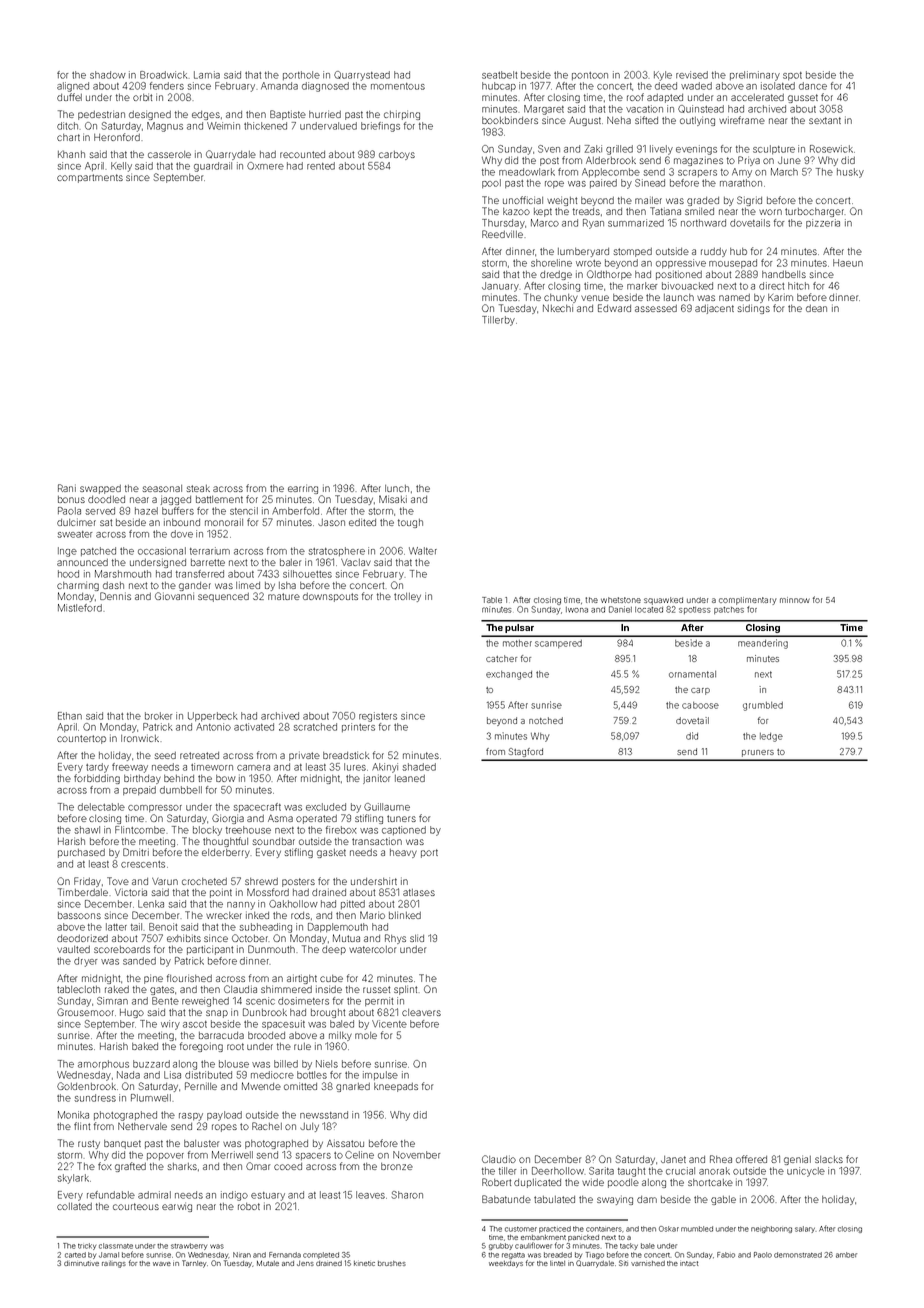 Image resolution: width=924 pixels, height=1308 pixels. What do you see at coordinates (268, 1263) in the screenshot?
I see `Mutale` at bounding box center [268, 1263].
